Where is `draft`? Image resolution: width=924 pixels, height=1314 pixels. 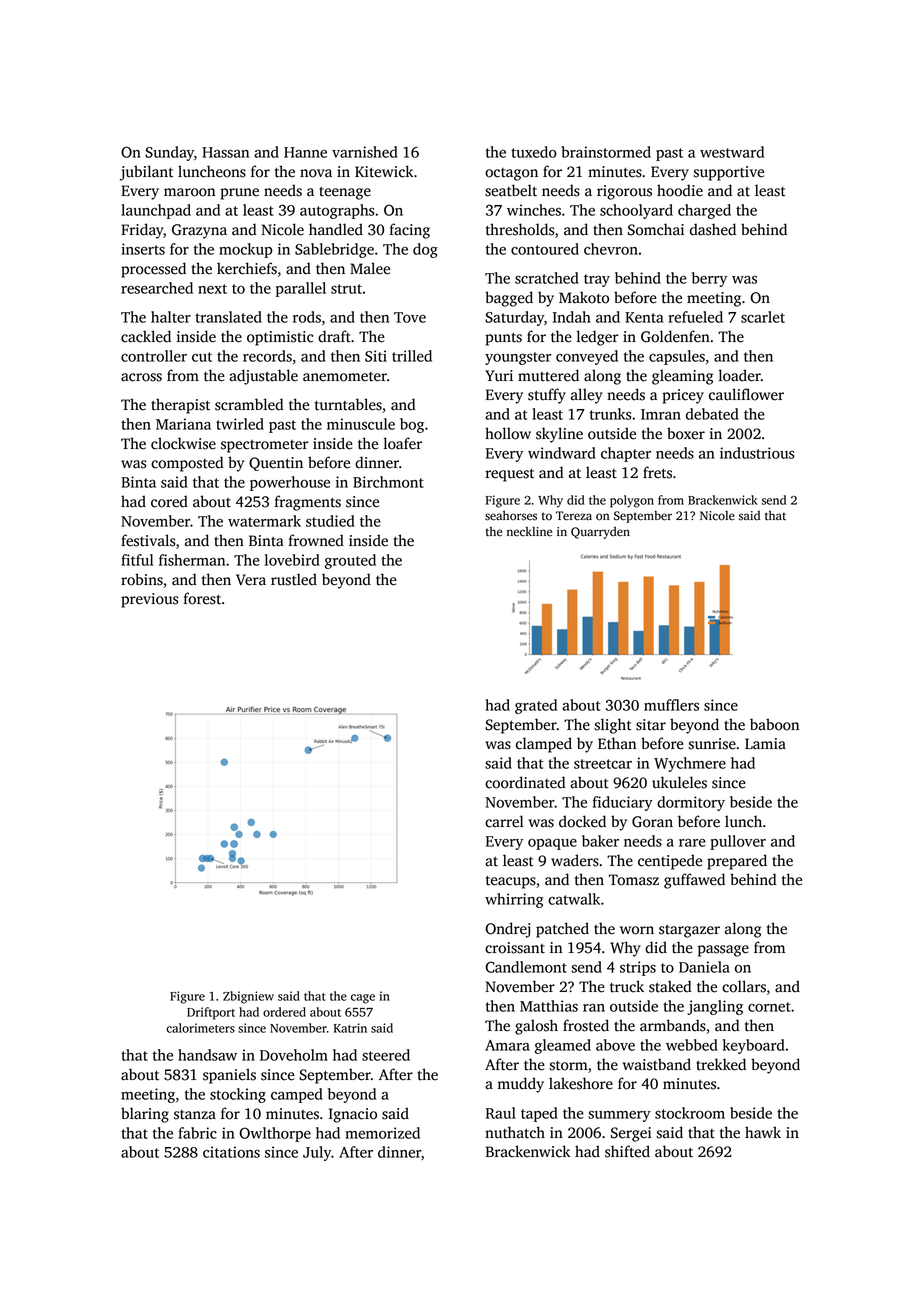 draft is located at coordinates (334, 336).
